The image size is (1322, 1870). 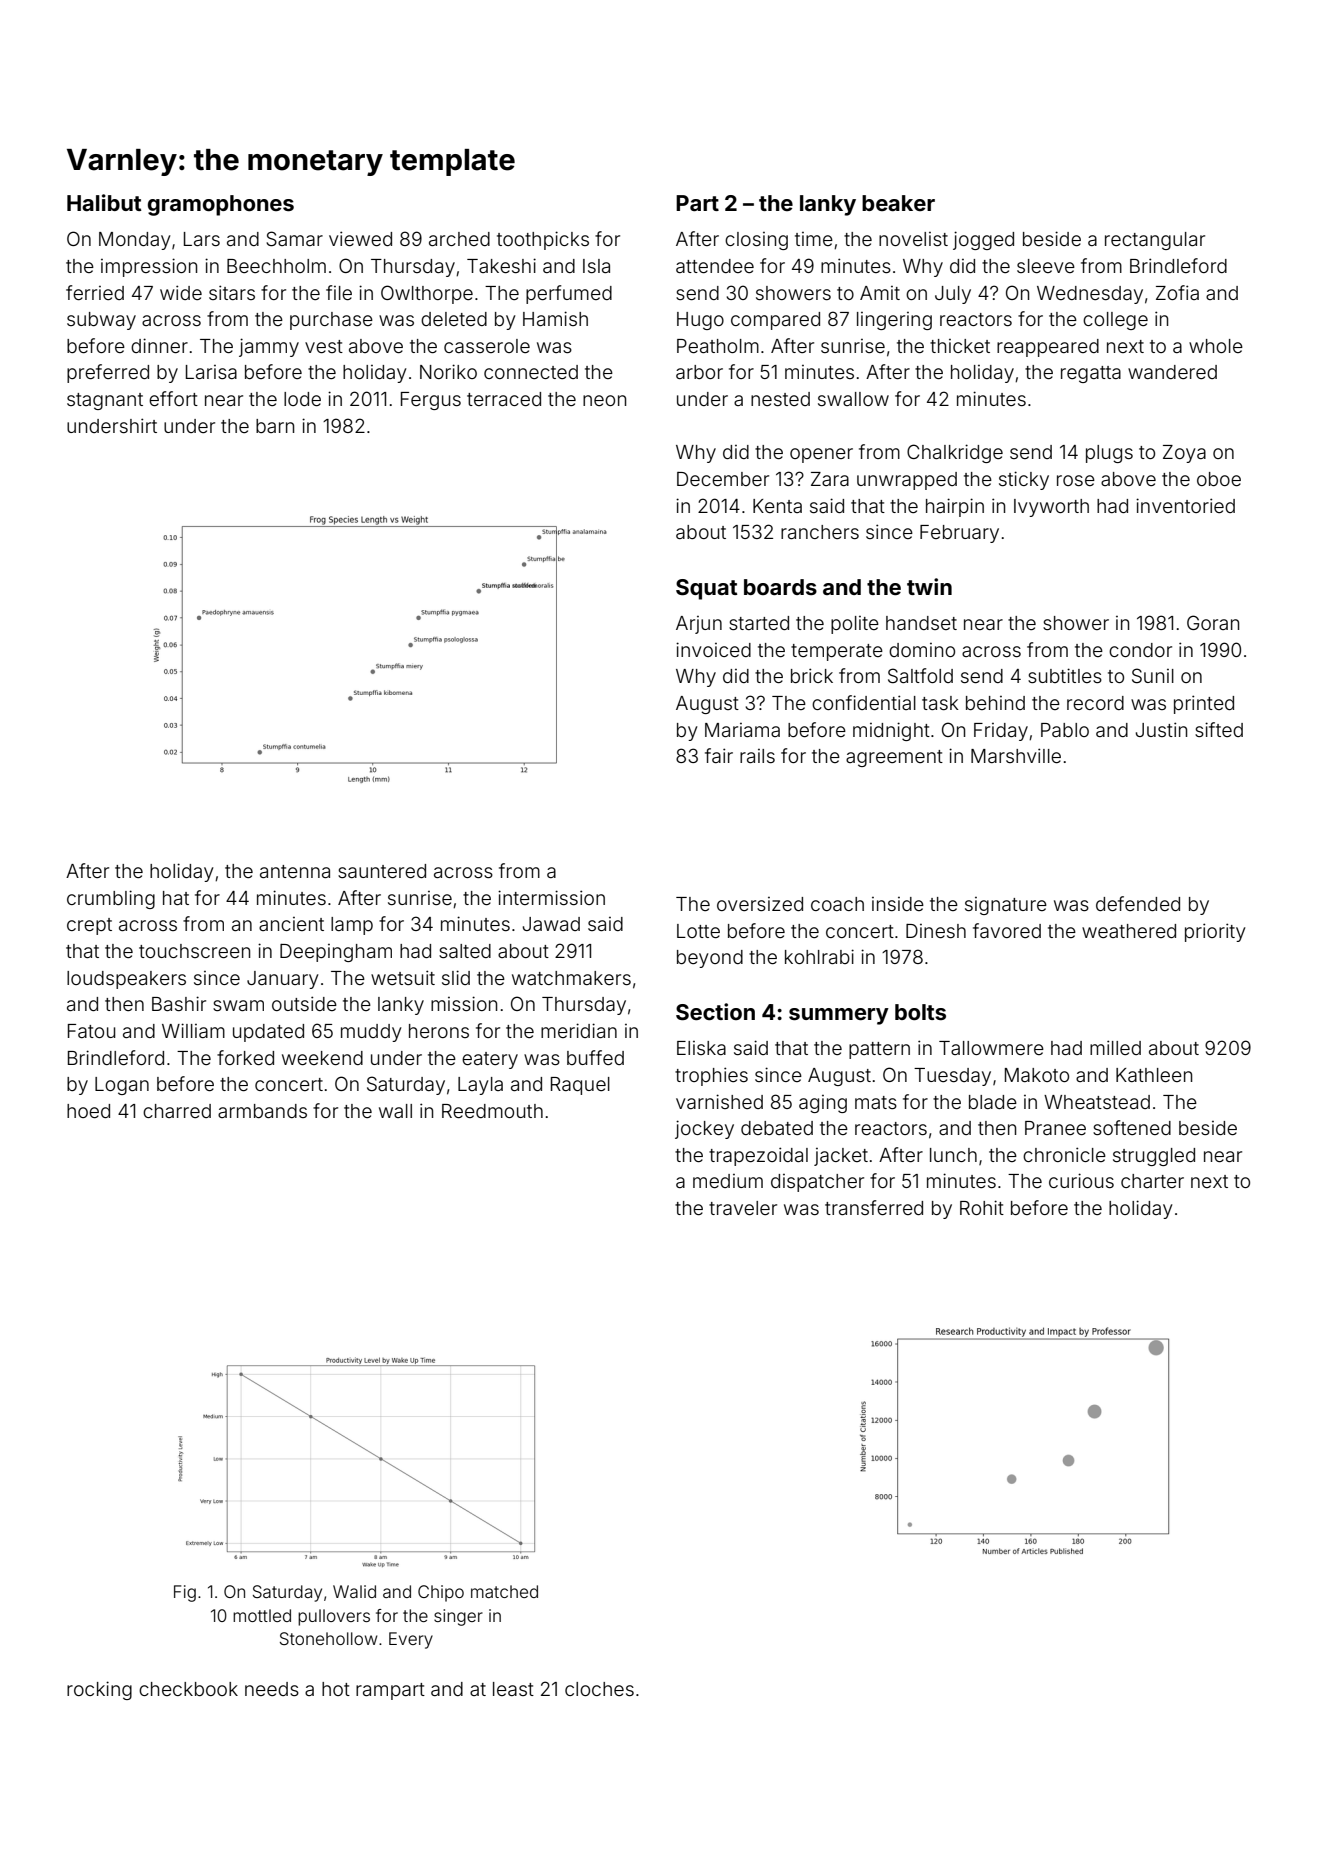 I want to click on stagnant, so click(x=105, y=401).
